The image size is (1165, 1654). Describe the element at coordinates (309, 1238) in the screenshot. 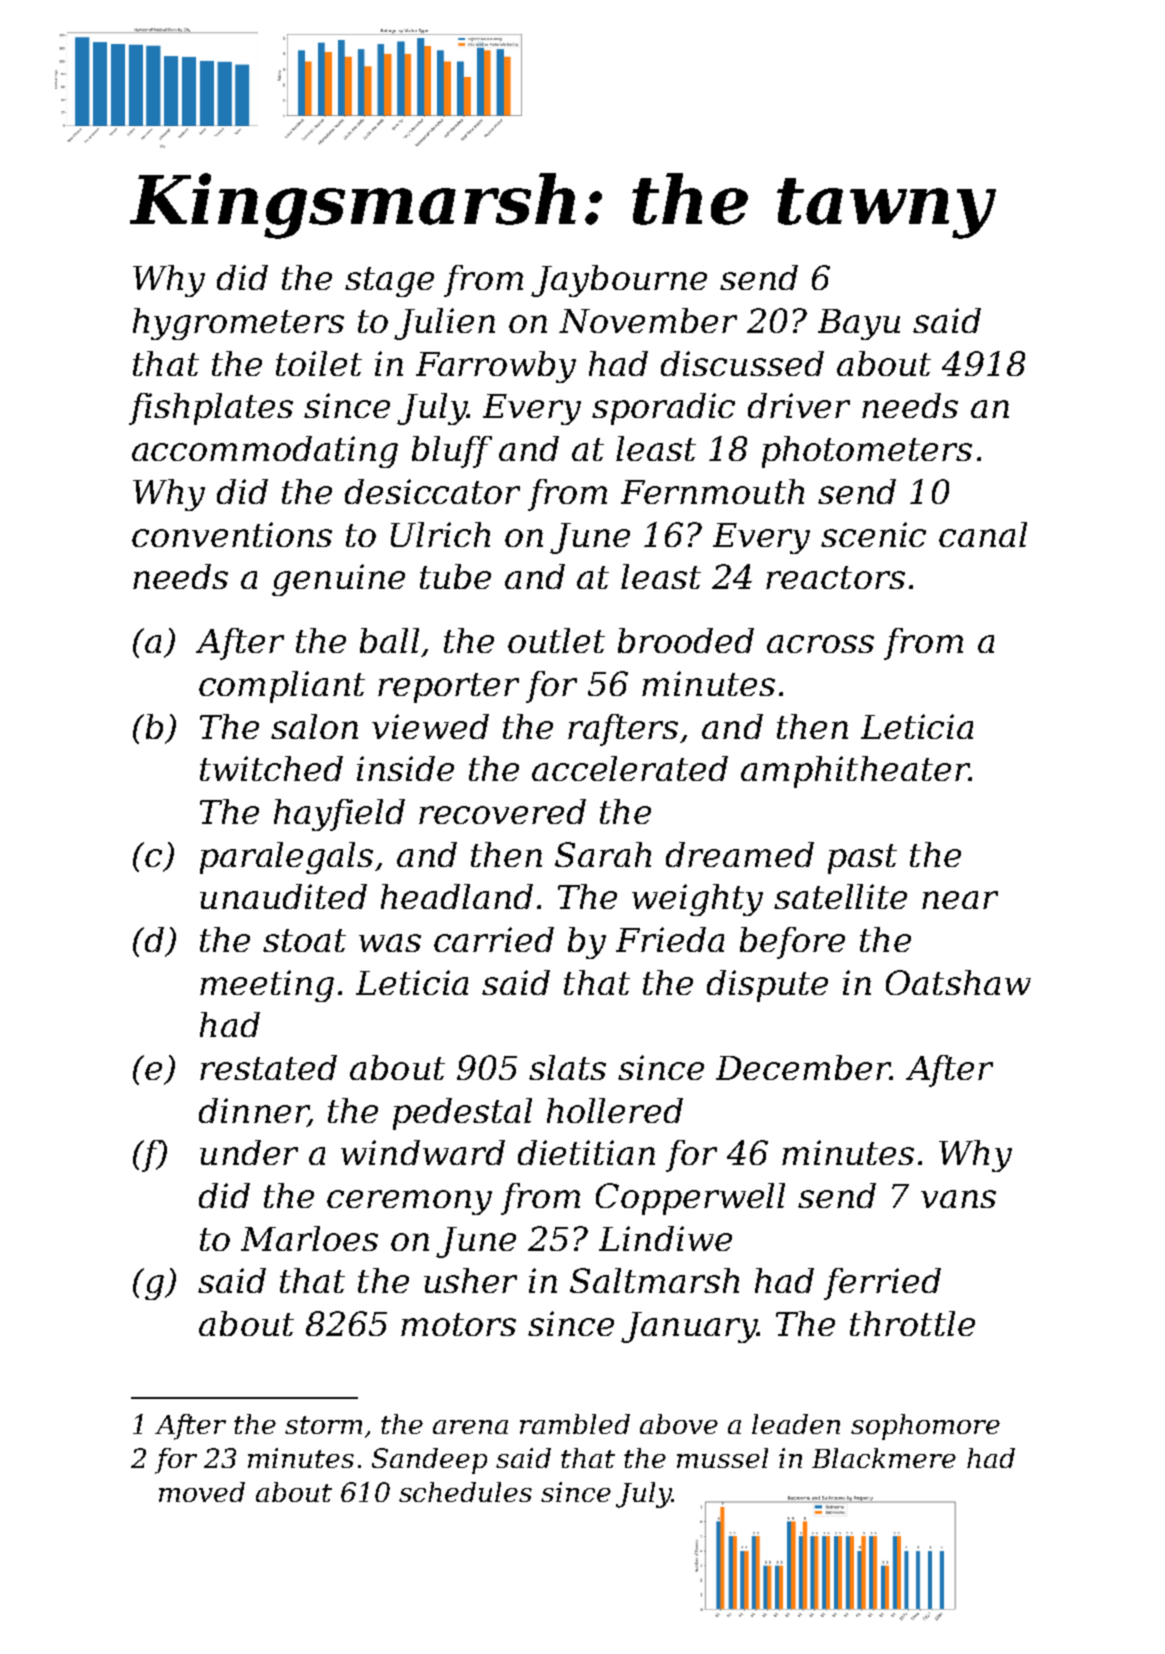

I see `Marloes` at that location.
